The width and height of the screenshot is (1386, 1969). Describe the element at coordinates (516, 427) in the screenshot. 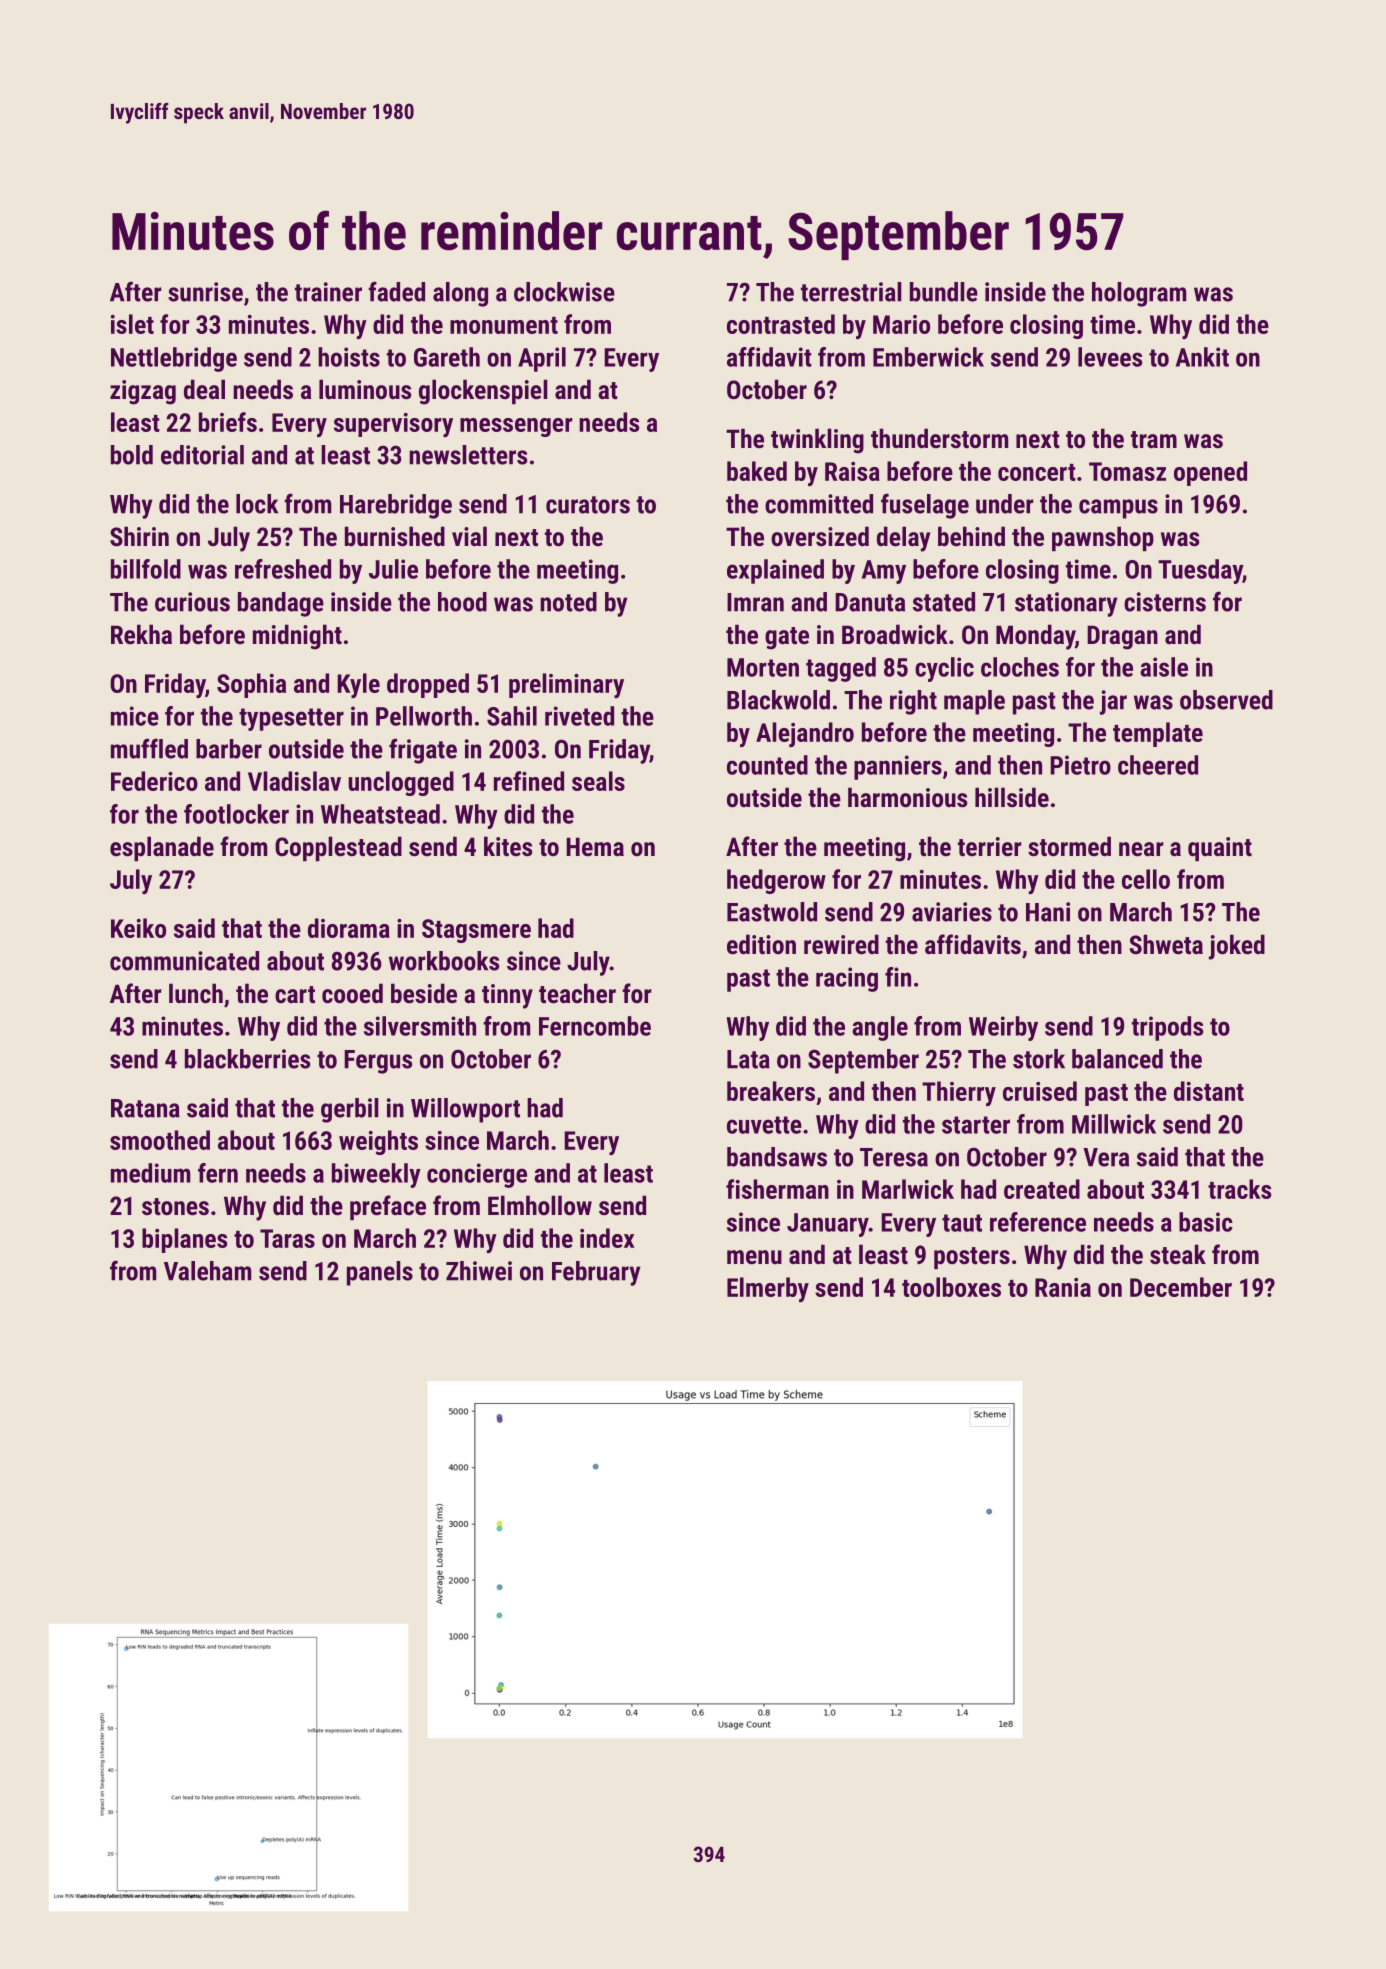

I see `messenger` at that location.
